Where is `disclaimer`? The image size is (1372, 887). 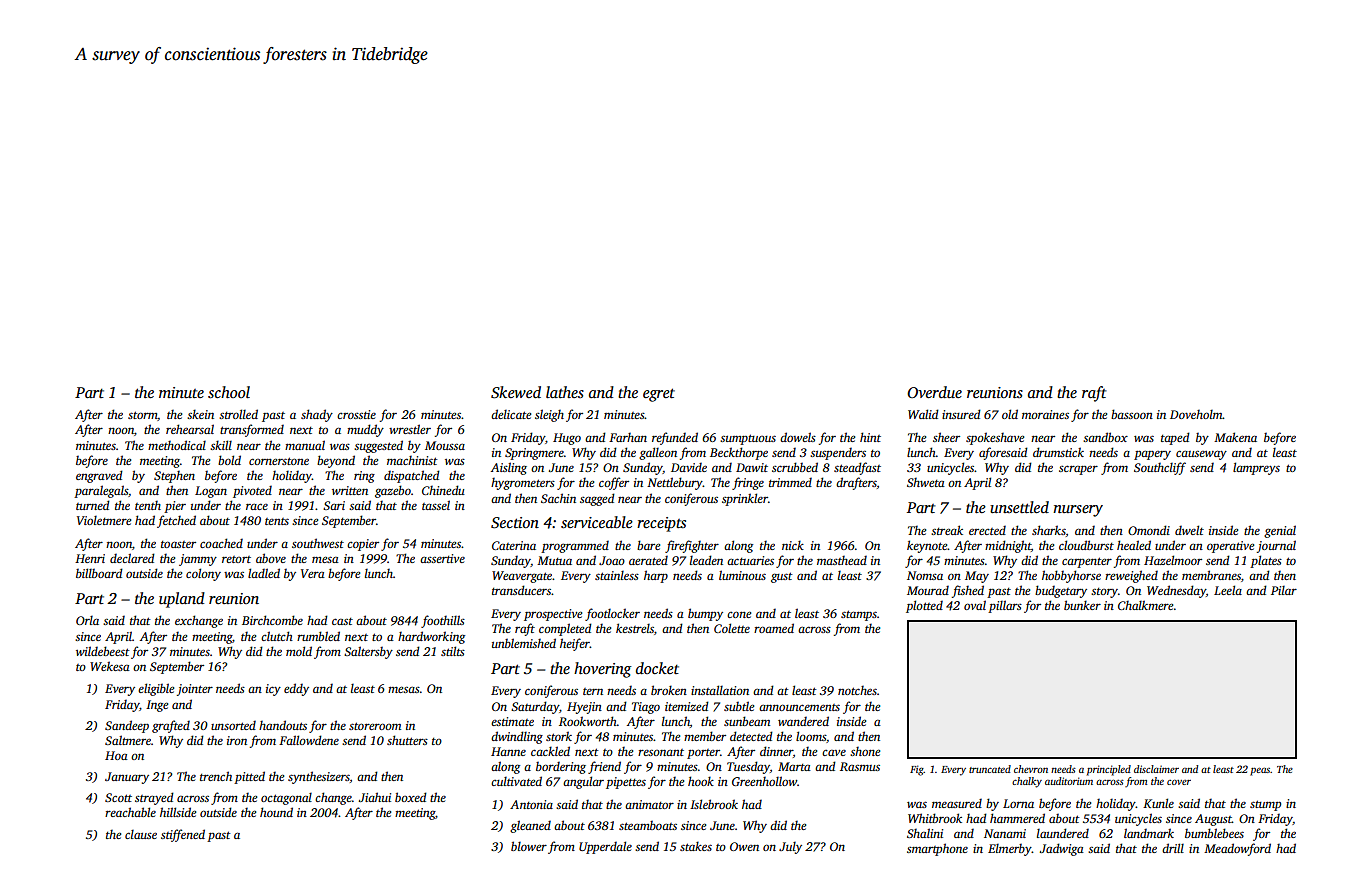
disclaimer is located at coordinates (1156, 769).
